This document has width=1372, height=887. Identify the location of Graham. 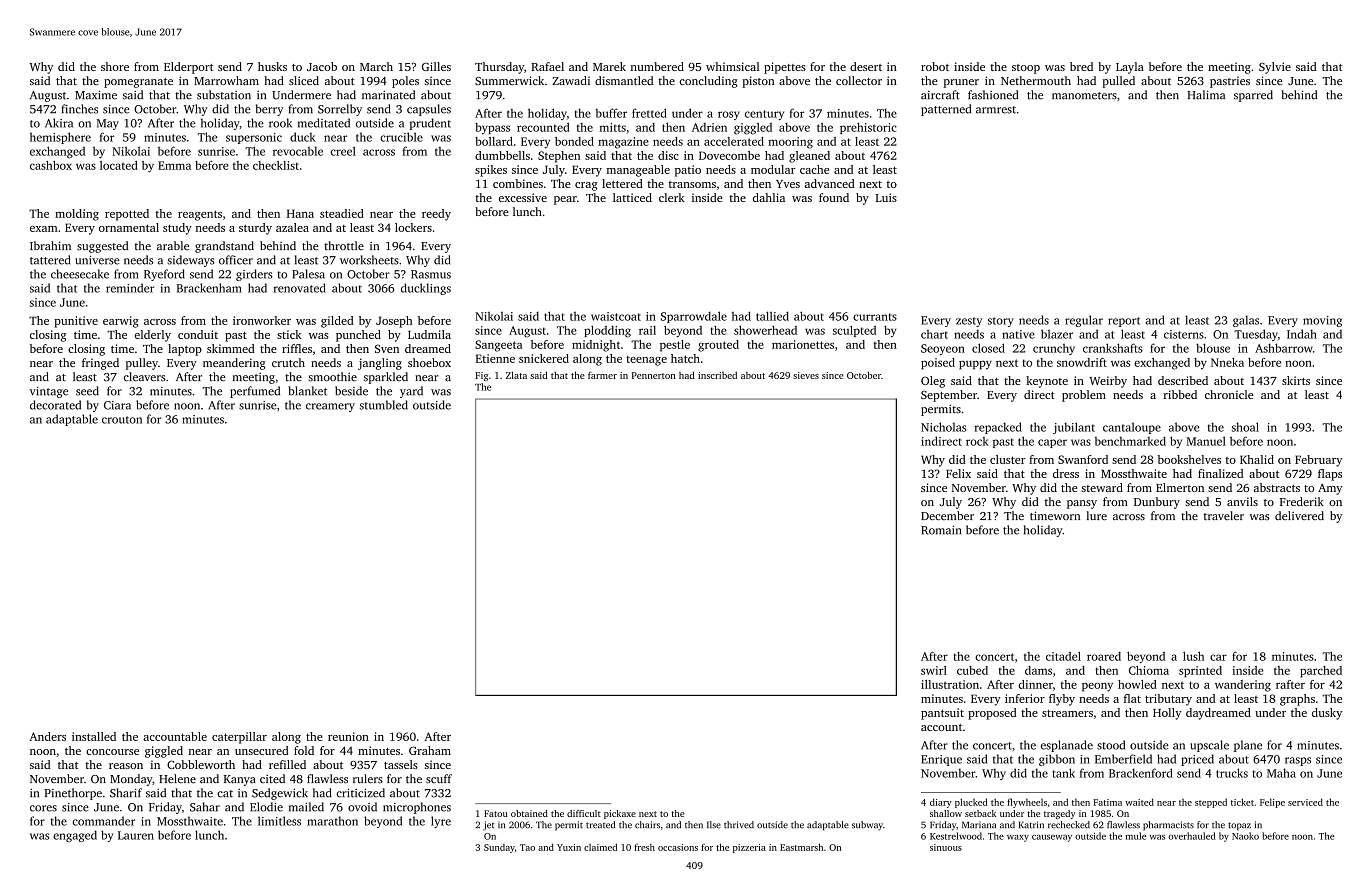
(430, 750).
